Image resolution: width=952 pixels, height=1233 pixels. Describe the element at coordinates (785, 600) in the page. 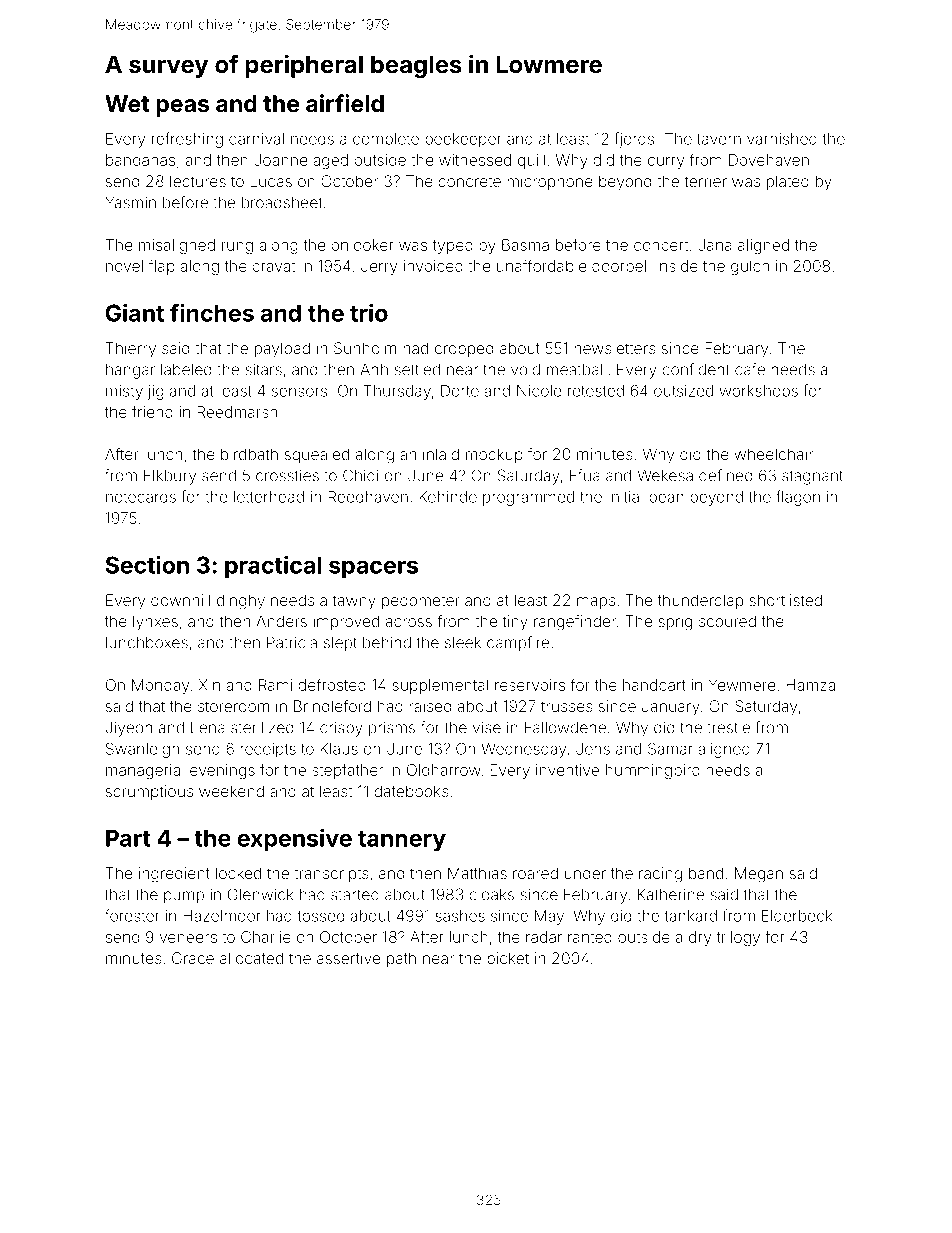

I see `shortlisted` at that location.
